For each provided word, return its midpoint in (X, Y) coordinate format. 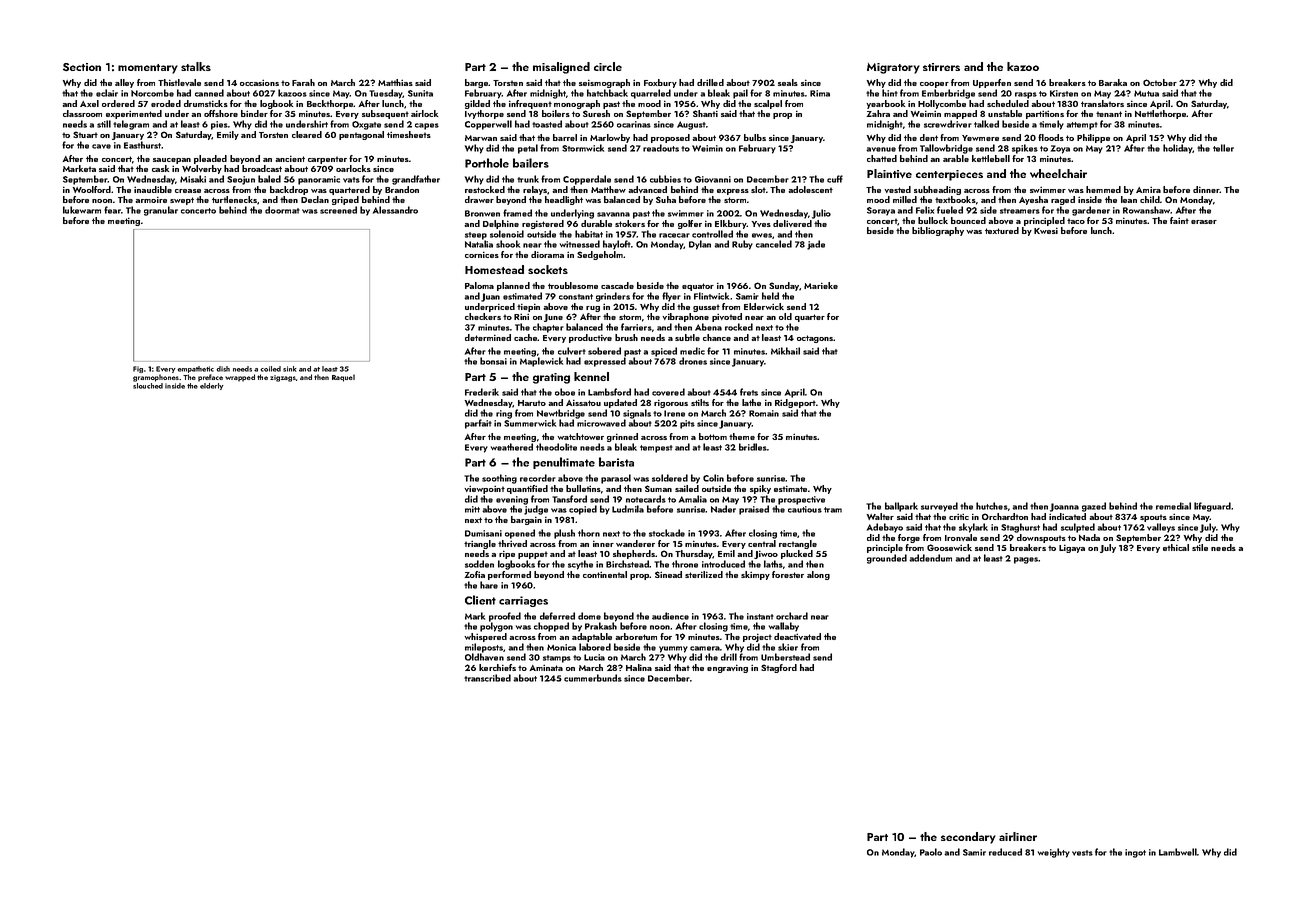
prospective (801, 500)
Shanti (705, 113)
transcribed (487, 678)
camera (705, 648)
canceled (774, 244)
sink (290, 369)
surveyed (939, 507)
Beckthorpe (330, 104)
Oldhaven (484, 657)
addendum (930, 558)
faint (1179, 220)
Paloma (479, 285)
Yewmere (980, 138)
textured (1002, 230)
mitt (472, 509)
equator (698, 287)
